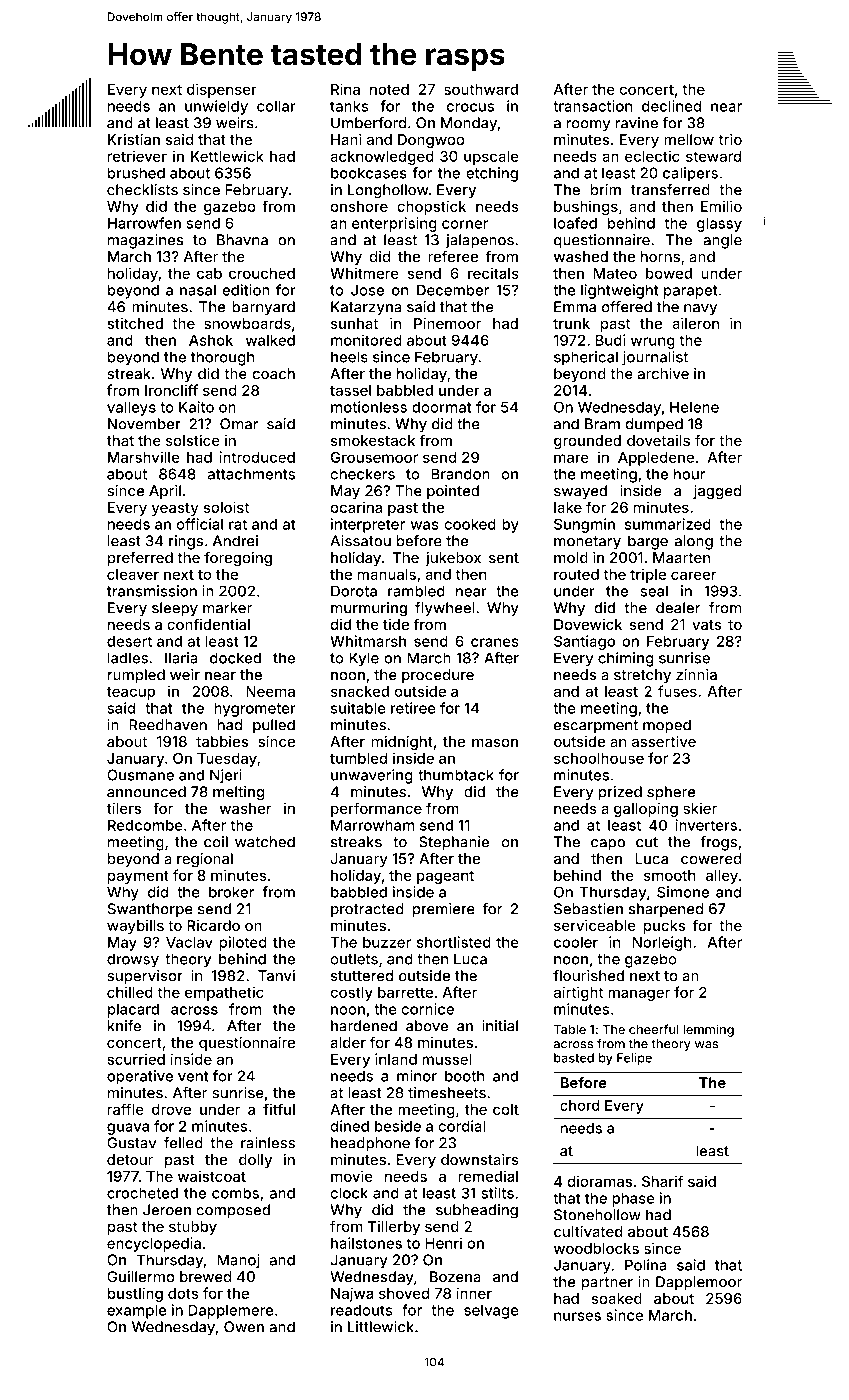 This document has height=1400, width=849. Describe the element at coordinates (683, 892) in the document. I see `Simone` at that location.
